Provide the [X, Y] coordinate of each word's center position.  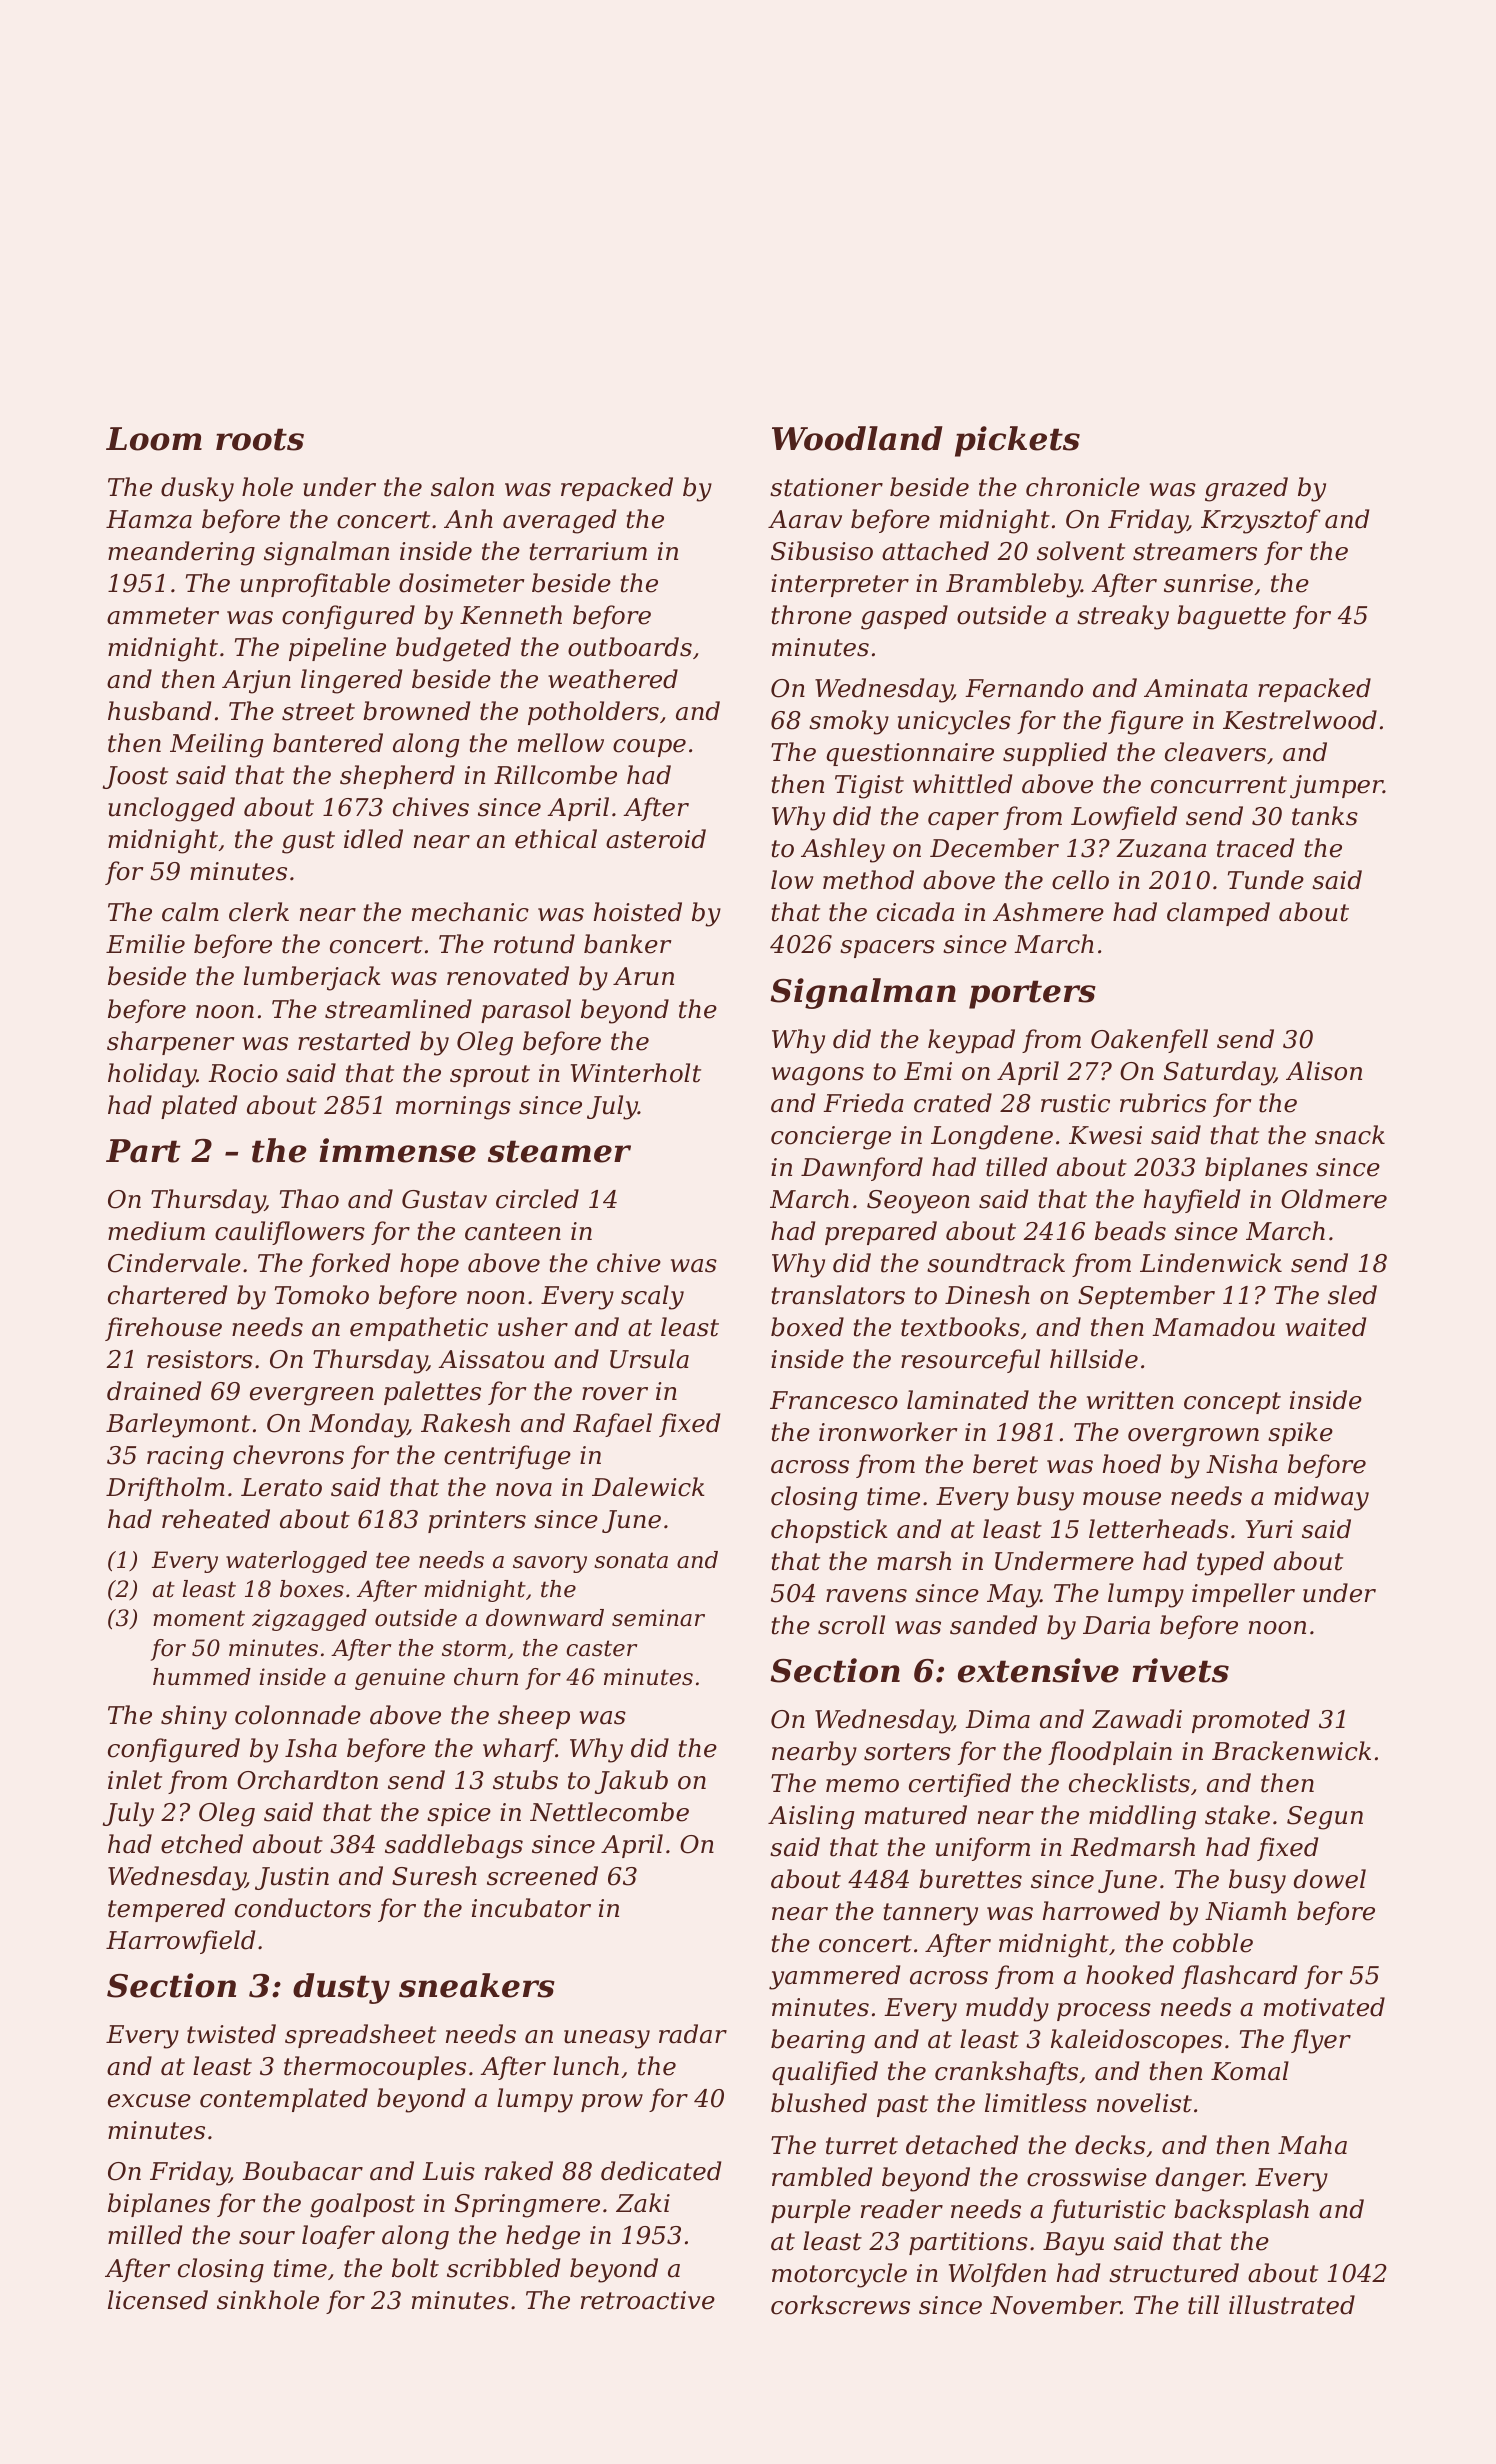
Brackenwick [1291, 1751]
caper [963, 821]
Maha [1312, 2145]
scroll [851, 1625]
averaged [559, 521]
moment [199, 1618]
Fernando [1024, 688]
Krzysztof [1261, 521]
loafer [338, 2237]
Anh [468, 518]
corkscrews [840, 2305]
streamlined [398, 1009]
